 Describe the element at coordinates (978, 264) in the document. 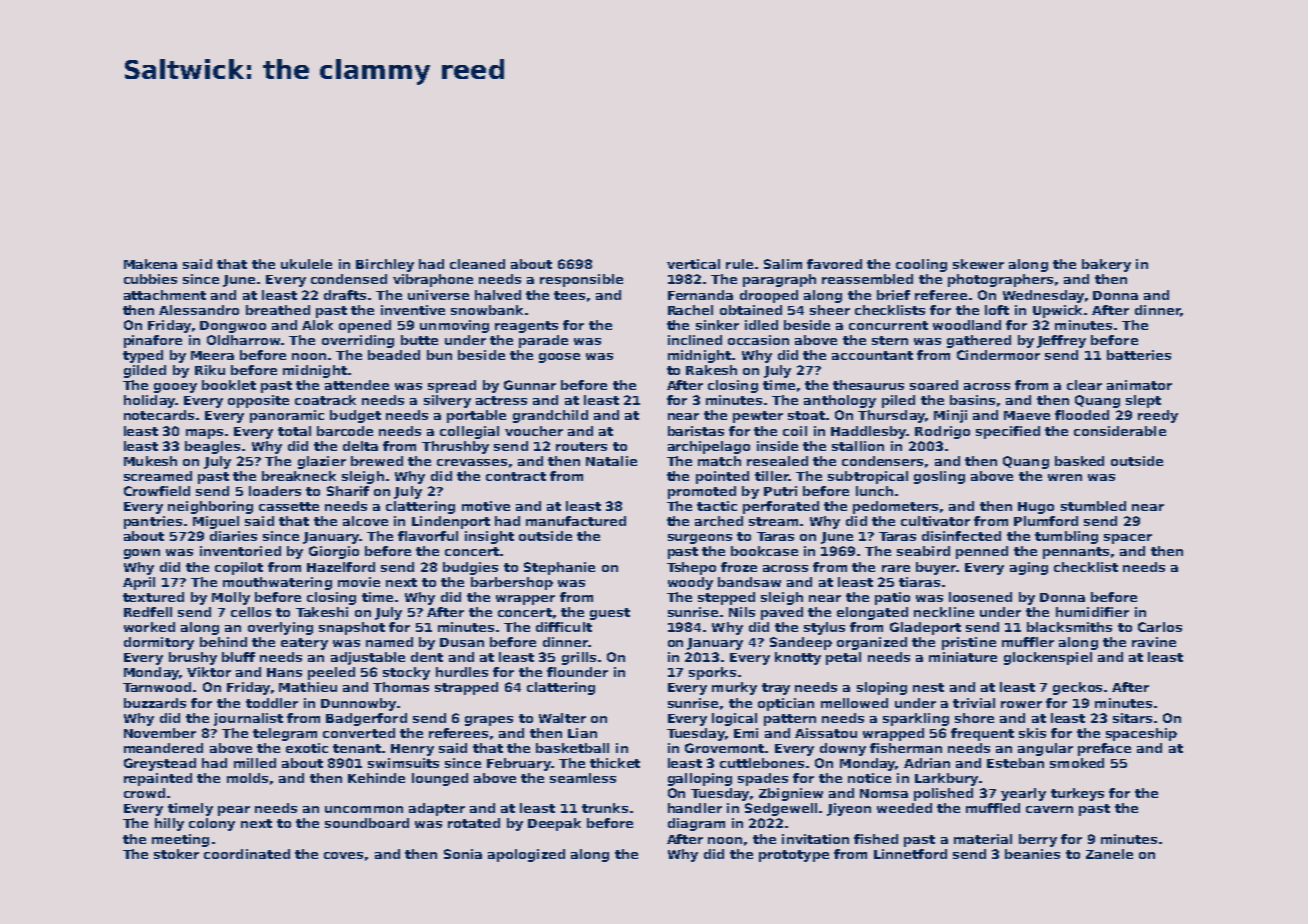

I see `skewer` at that location.
